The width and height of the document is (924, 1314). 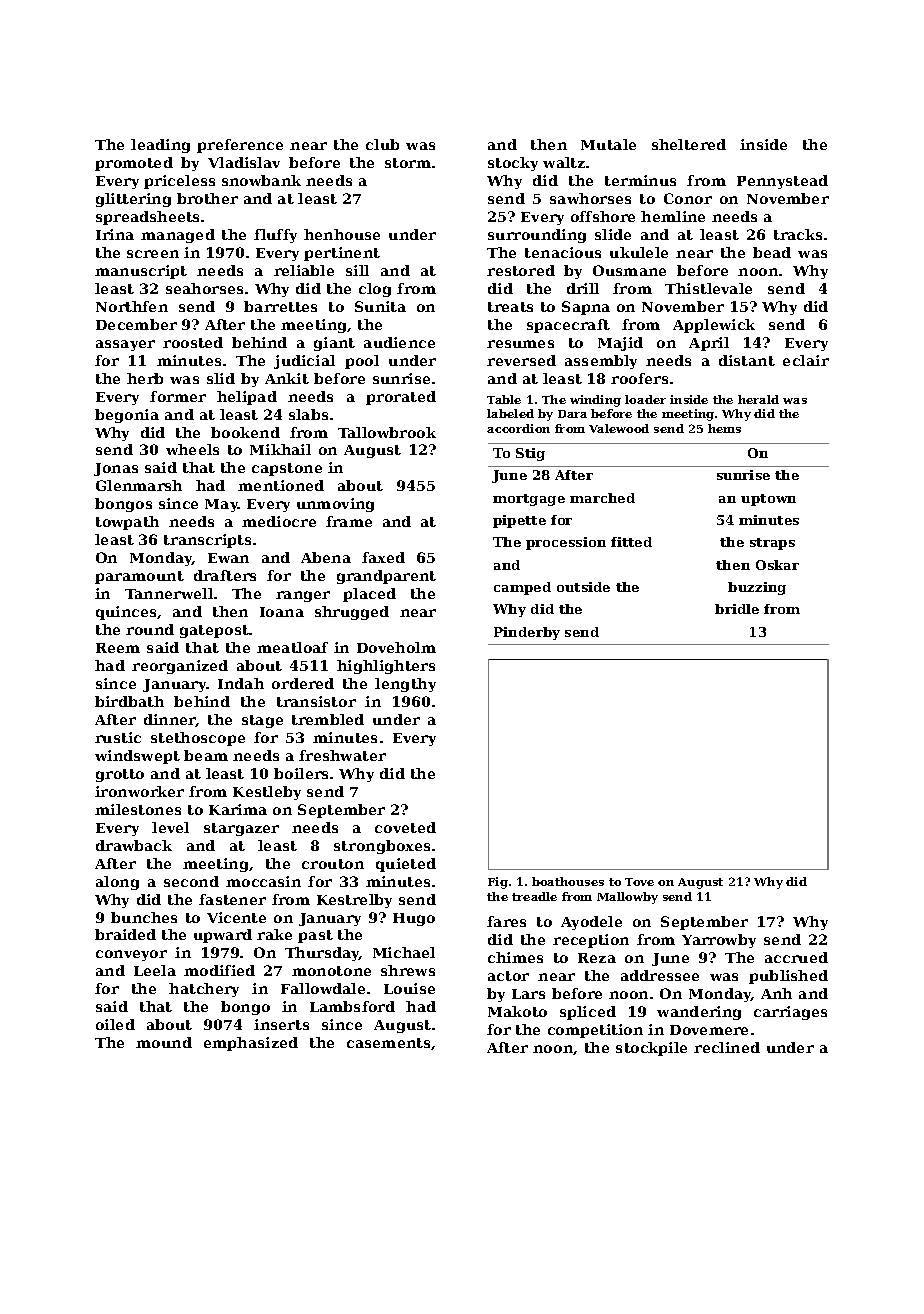 I want to click on reorganized, so click(x=180, y=667).
